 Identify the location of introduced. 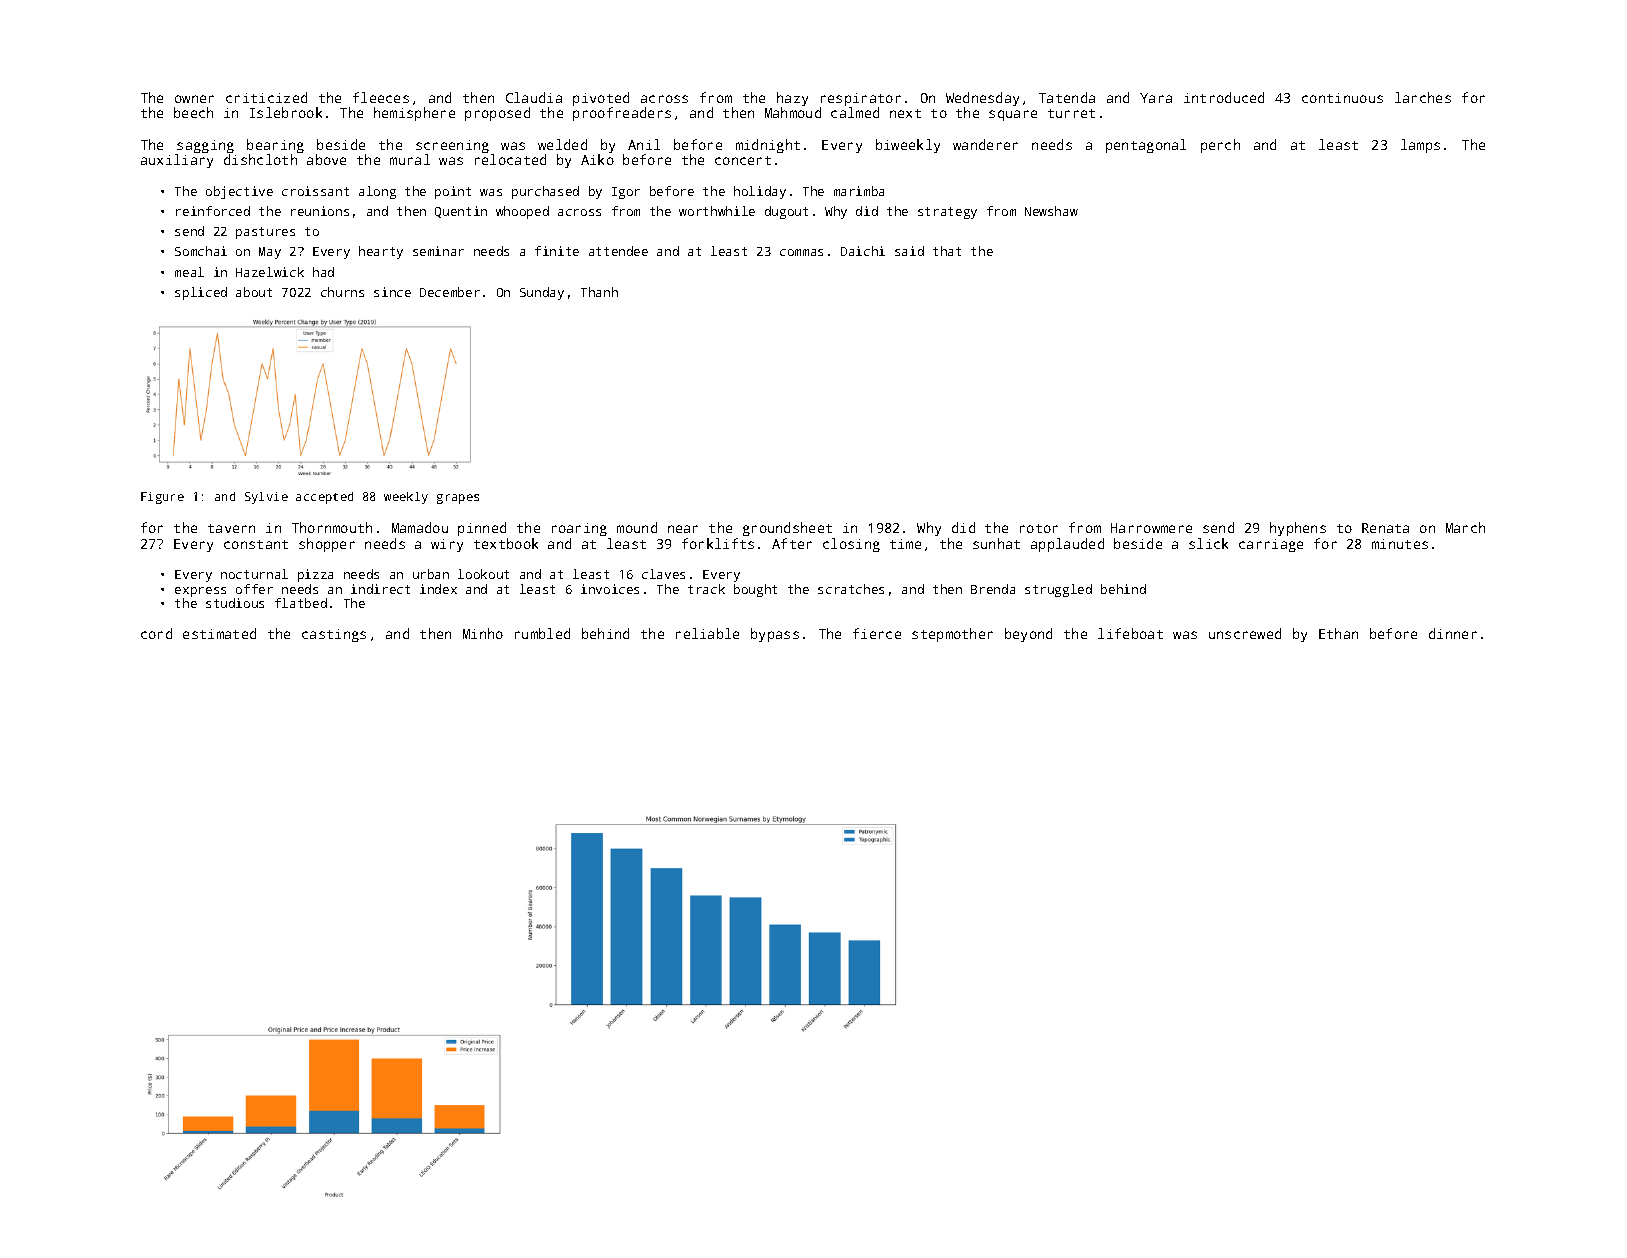
(1224, 97).
